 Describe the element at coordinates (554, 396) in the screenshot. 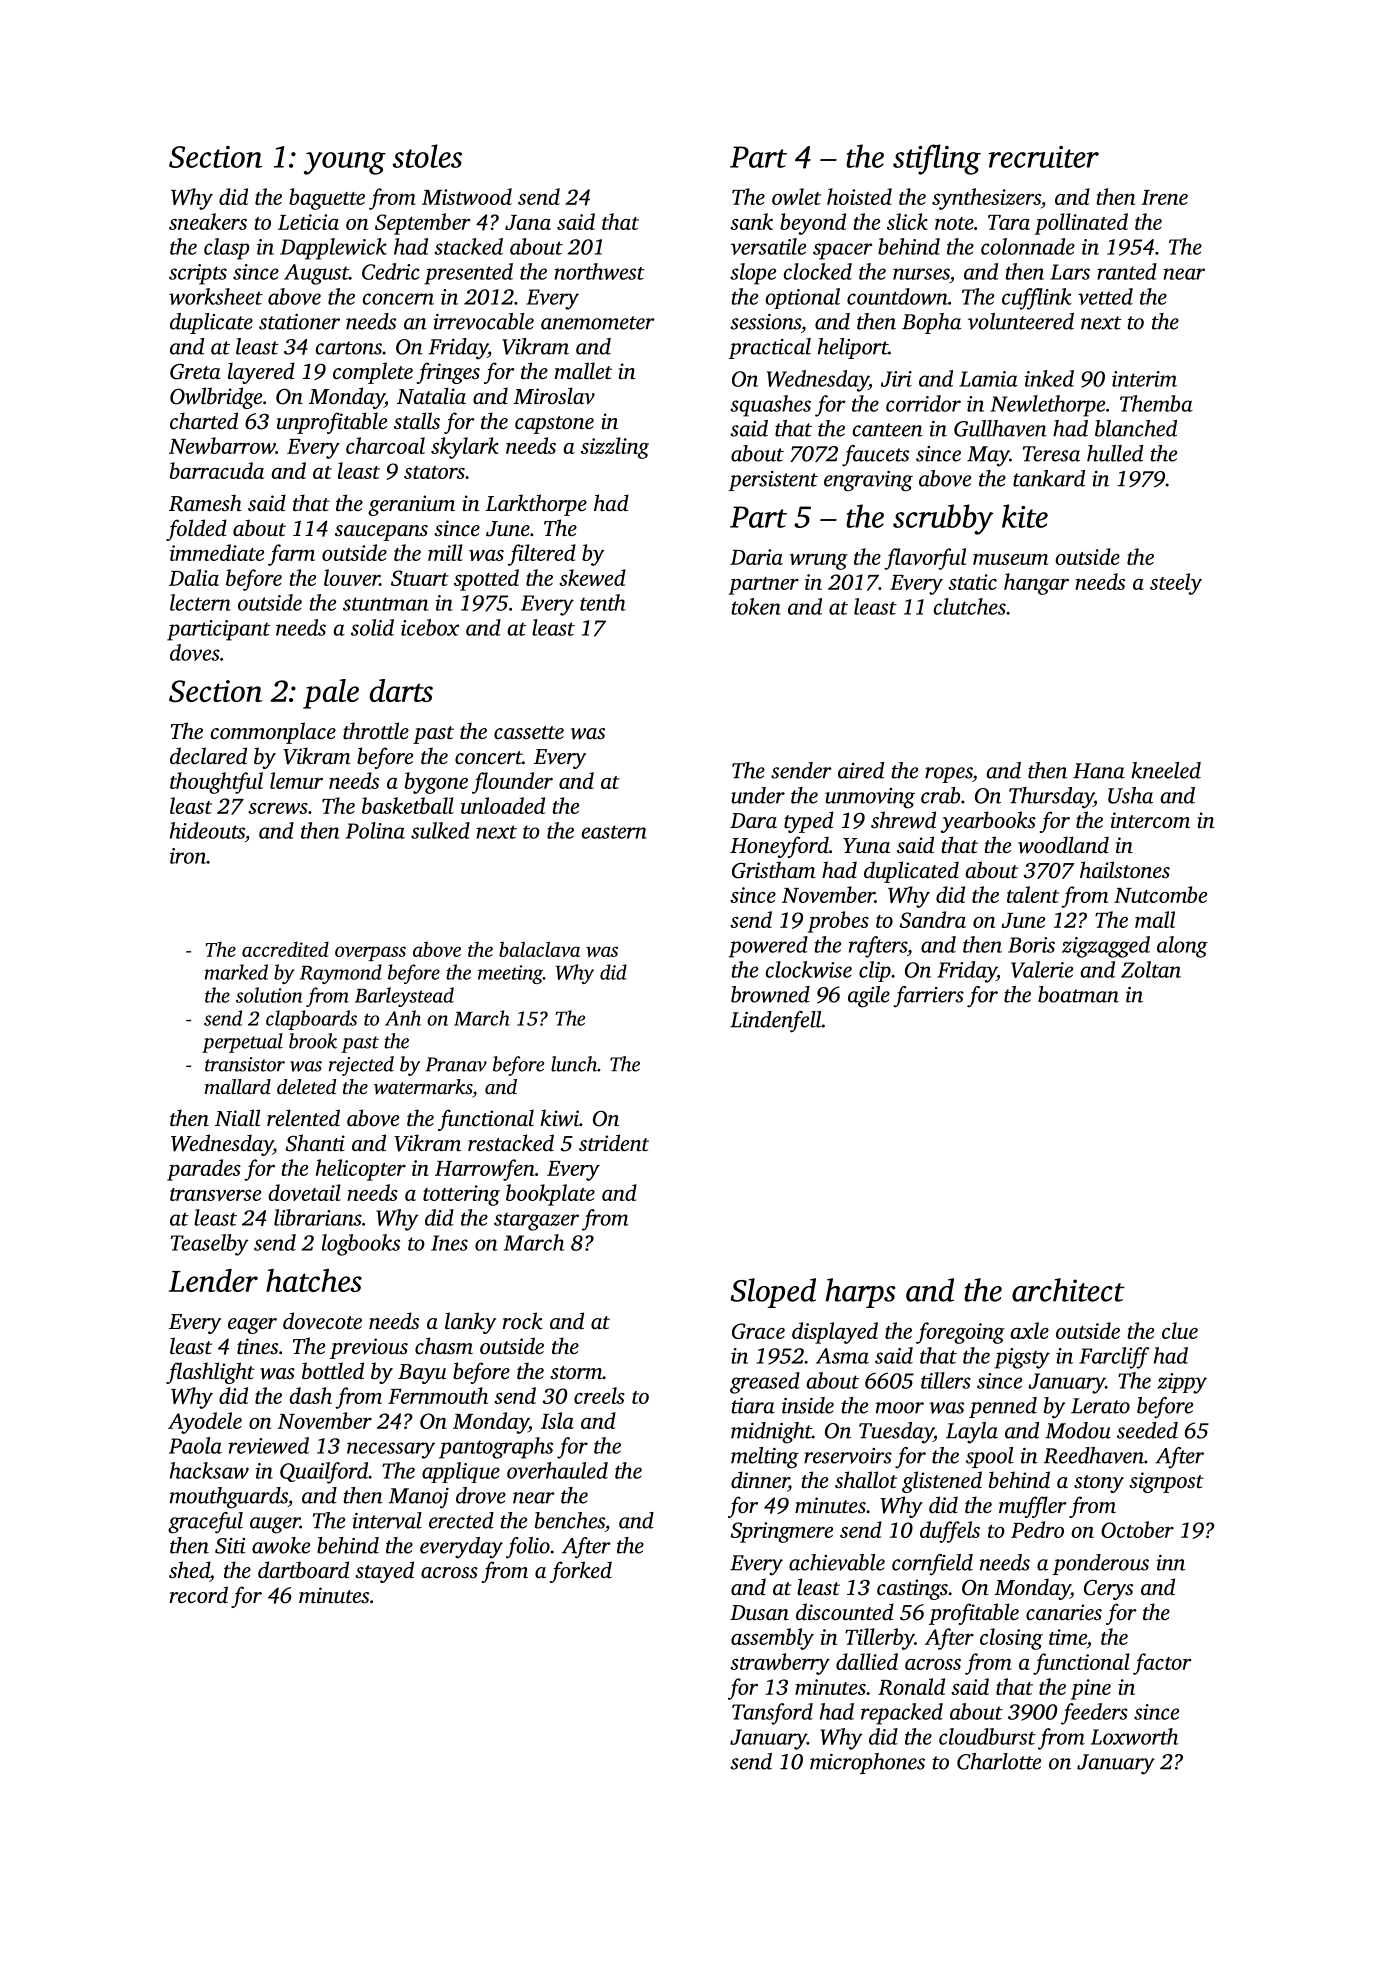

I see `Miroslav` at that location.
